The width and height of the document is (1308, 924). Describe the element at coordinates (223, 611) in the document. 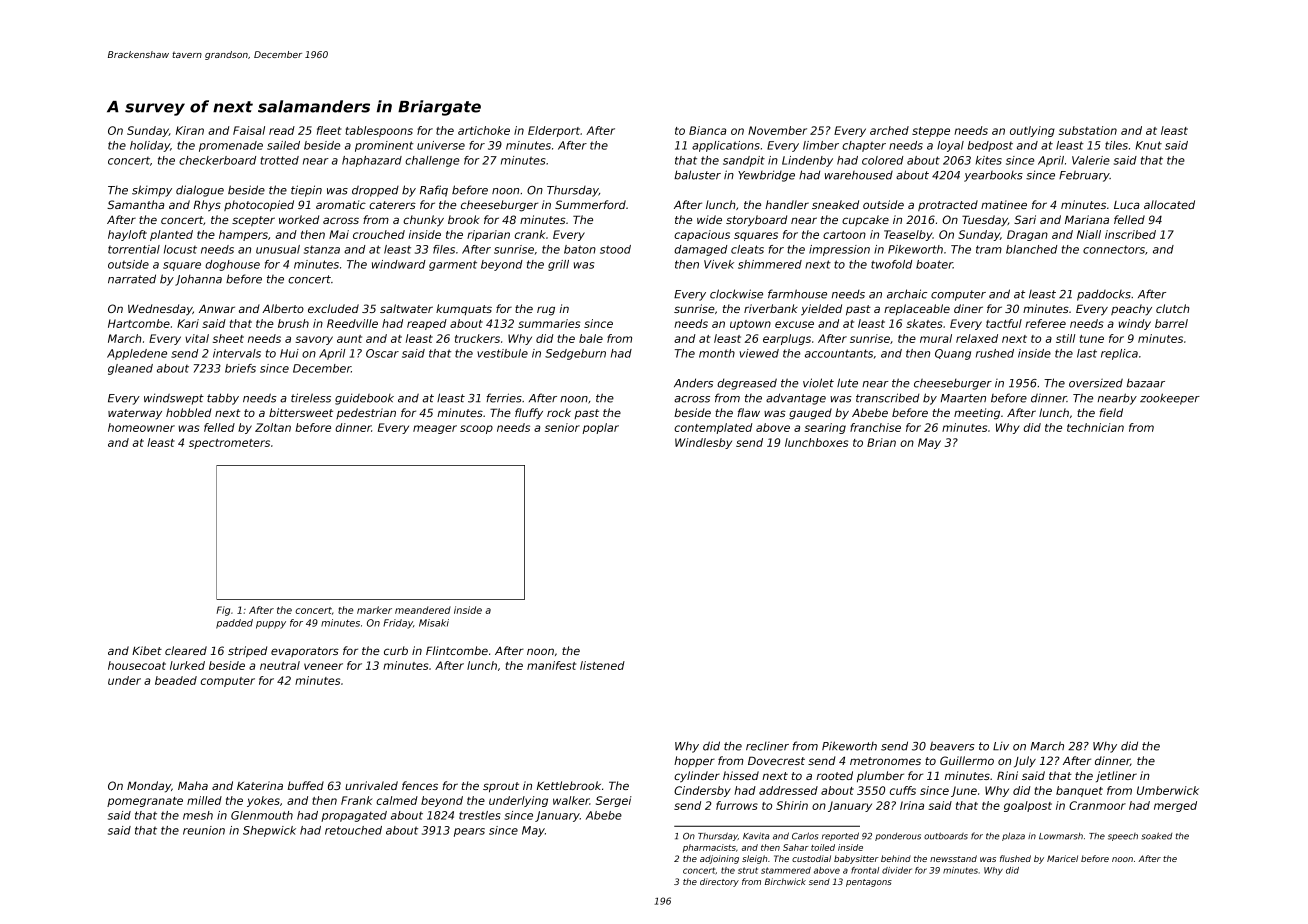

I see `Fig` at that location.
